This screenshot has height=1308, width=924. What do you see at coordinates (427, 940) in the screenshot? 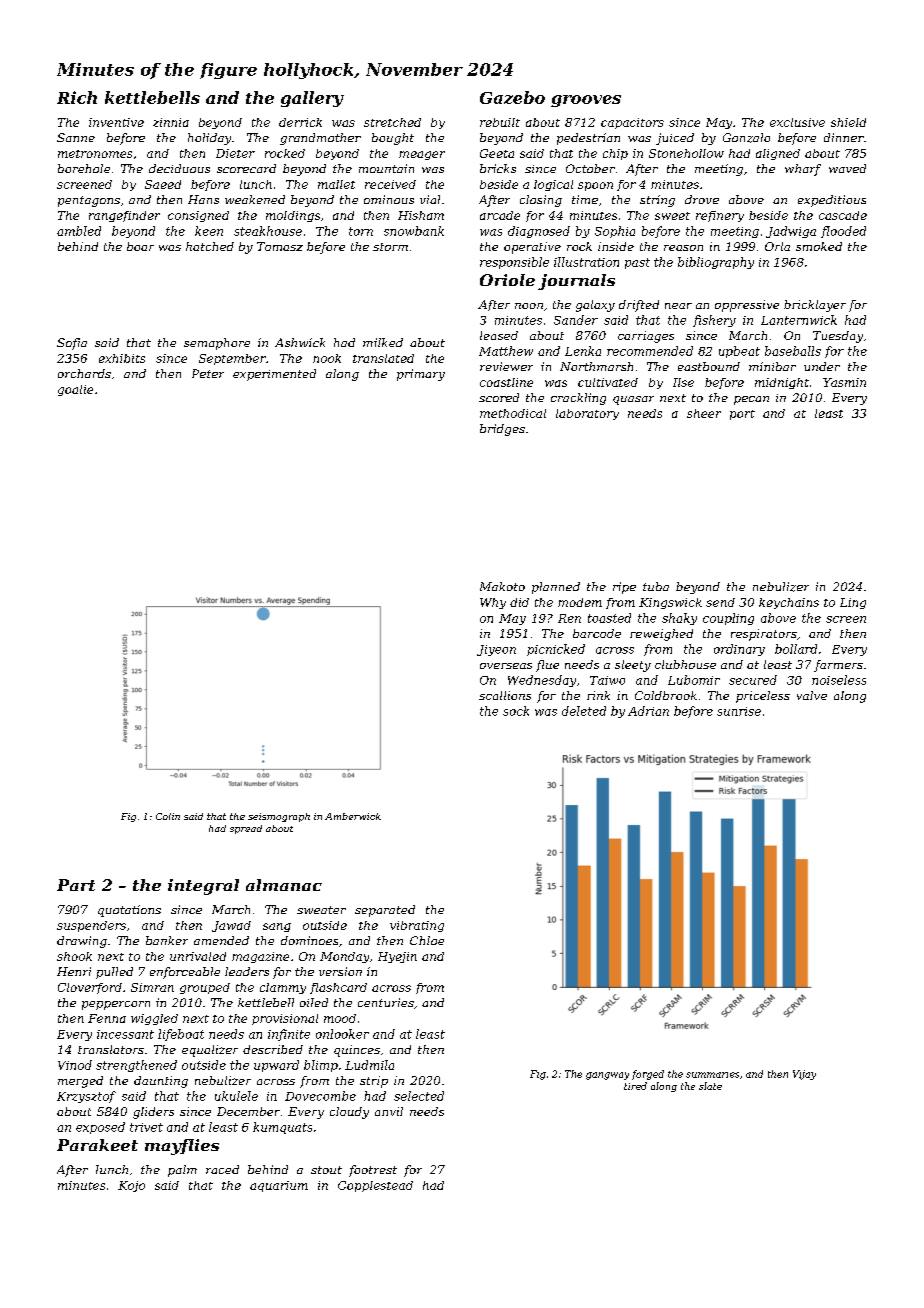
I see `Chloe` at bounding box center [427, 940].
